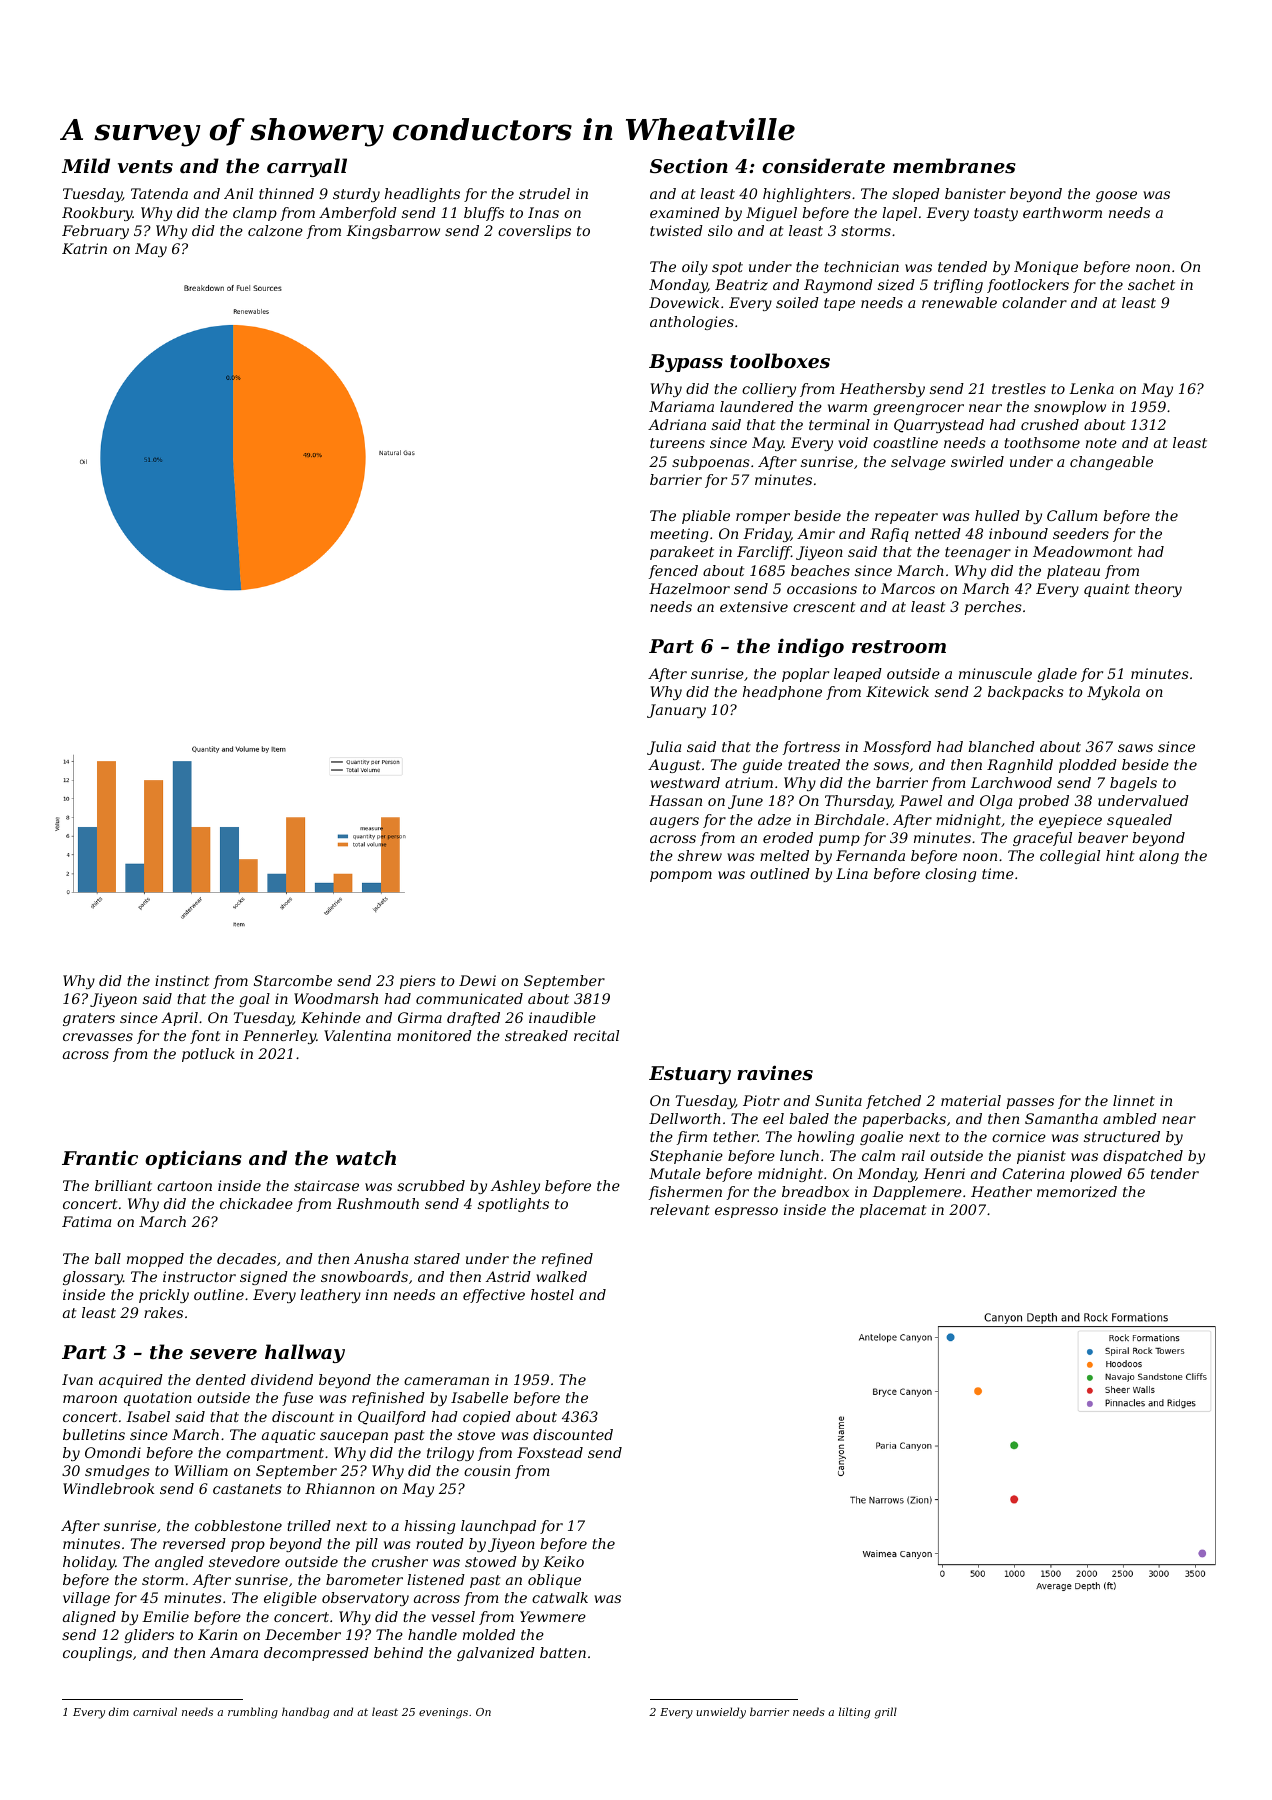  What do you see at coordinates (89, 1019) in the document?
I see `graters` at bounding box center [89, 1019].
